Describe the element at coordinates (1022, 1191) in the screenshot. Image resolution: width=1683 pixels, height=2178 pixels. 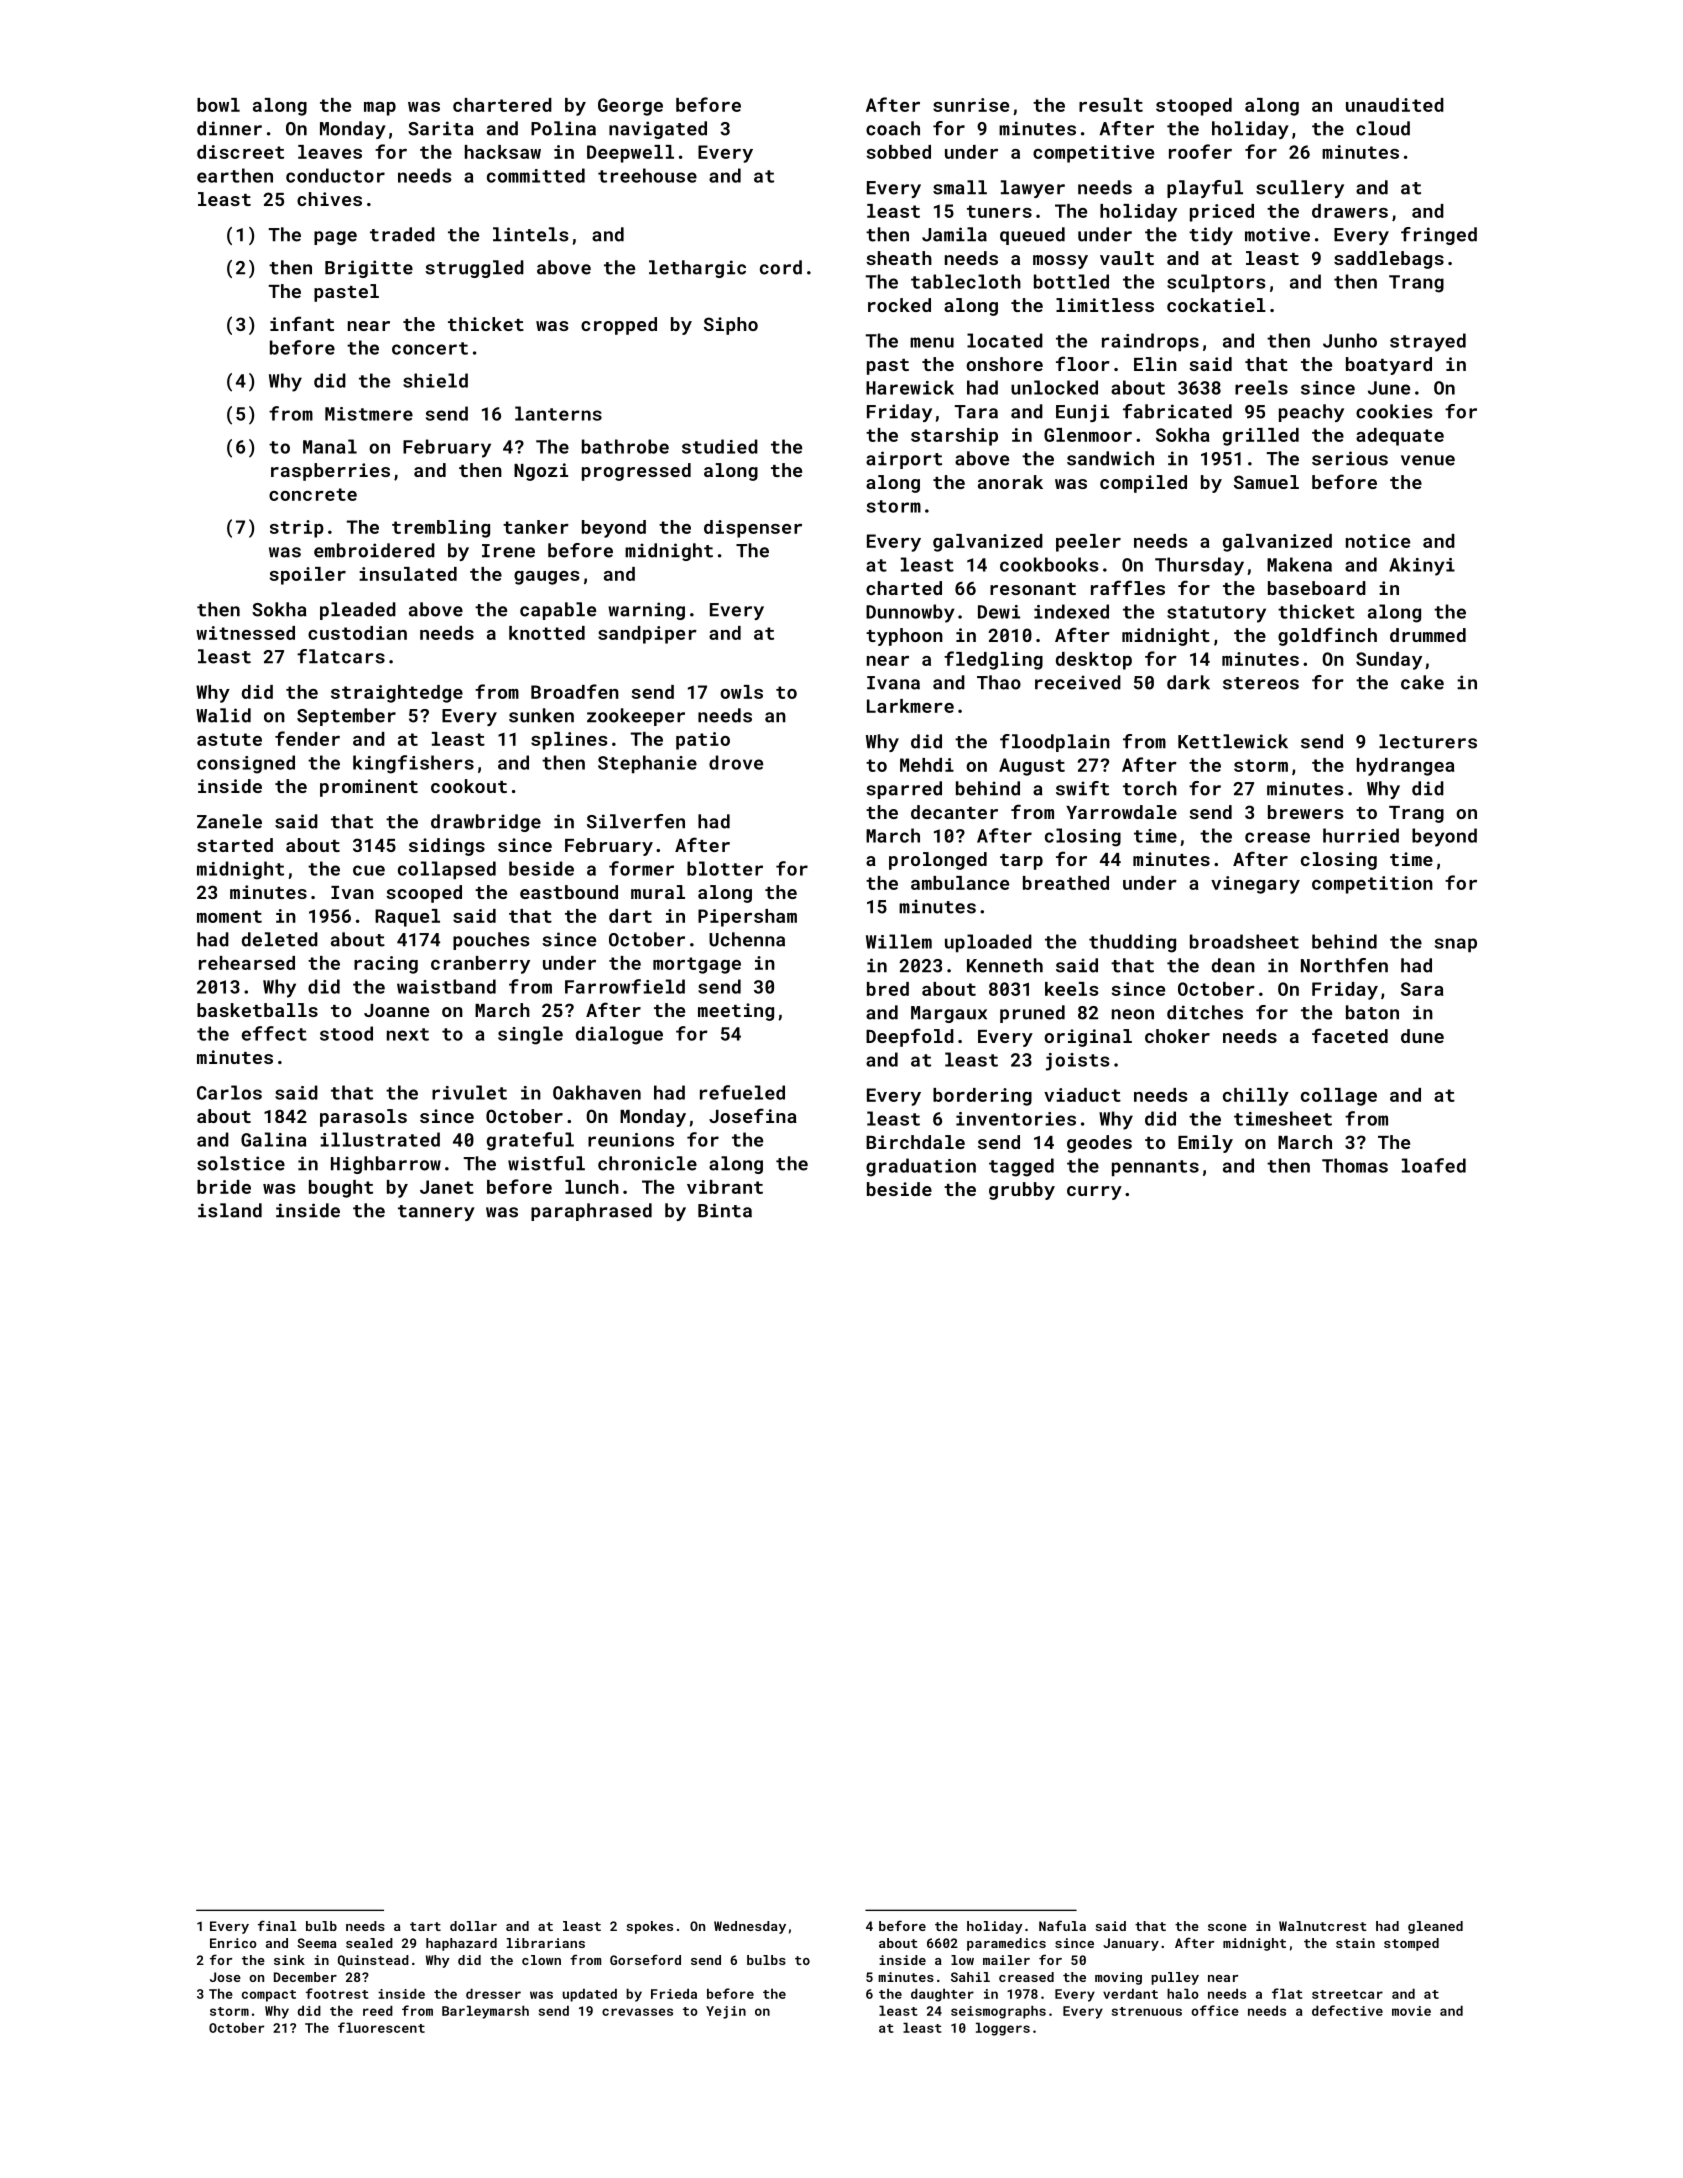
I see `grubby` at that location.
